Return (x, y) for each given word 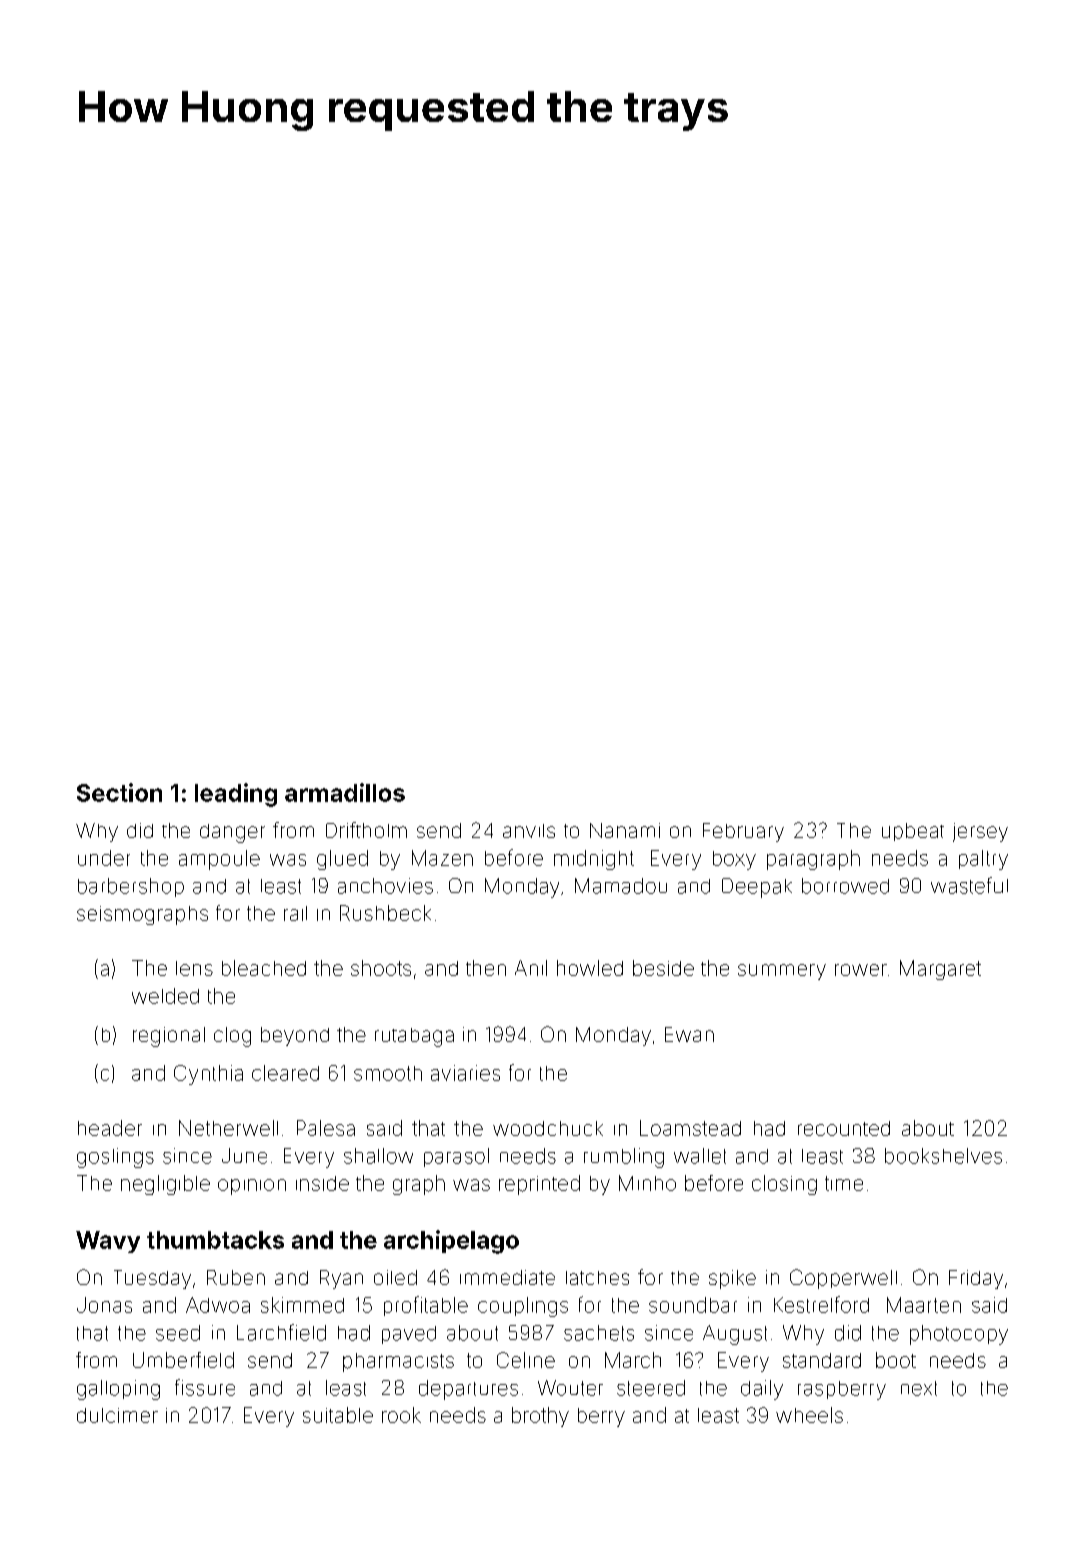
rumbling (624, 1158)
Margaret (940, 970)
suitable (338, 1415)
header (110, 1128)
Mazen (442, 858)
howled (590, 968)
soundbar (693, 1305)
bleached (264, 968)
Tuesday (152, 1279)
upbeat (913, 832)
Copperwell (843, 1279)
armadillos (345, 792)
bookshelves (943, 1156)
